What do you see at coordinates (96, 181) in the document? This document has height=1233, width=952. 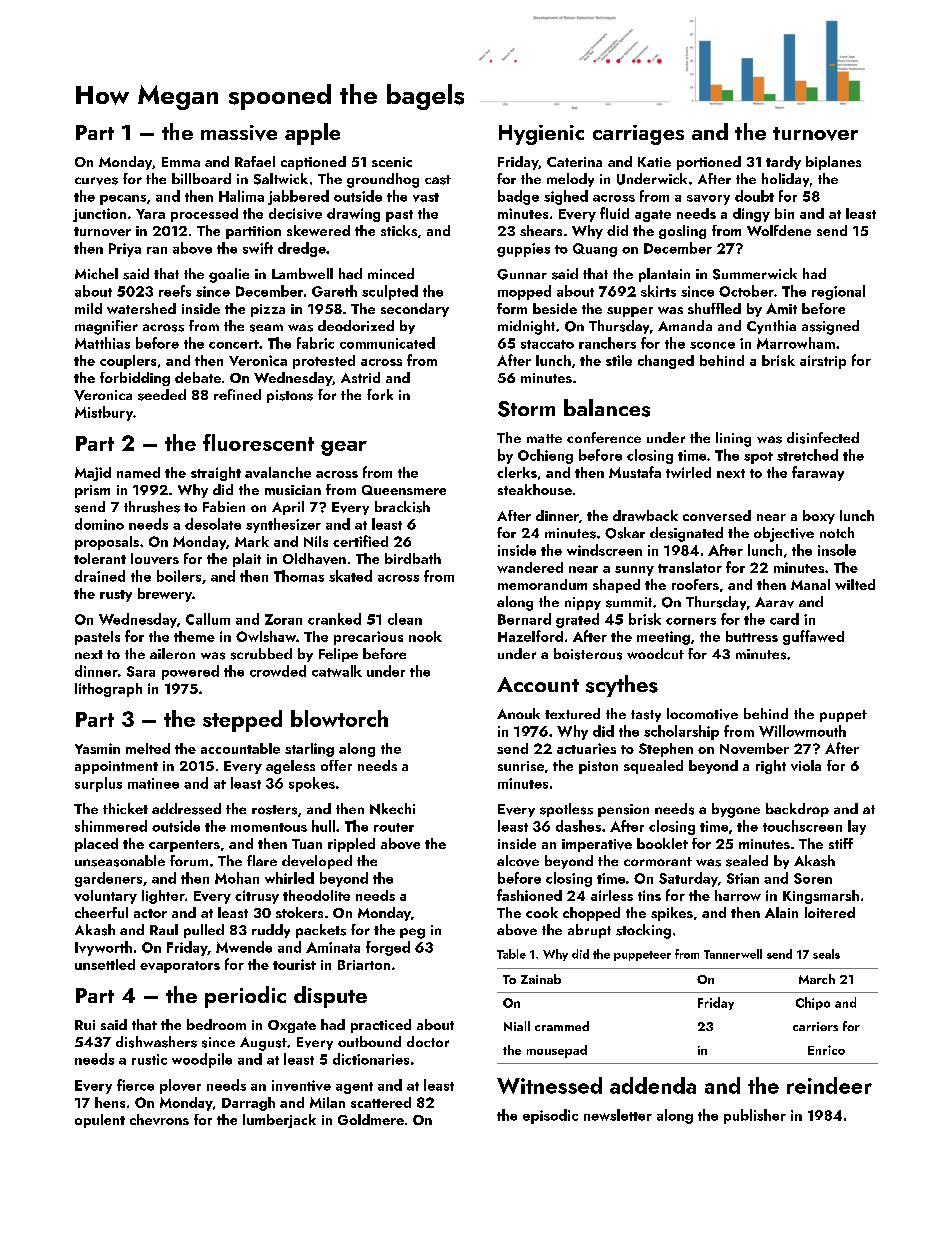 I see `curves` at bounding box center [96, 181].
